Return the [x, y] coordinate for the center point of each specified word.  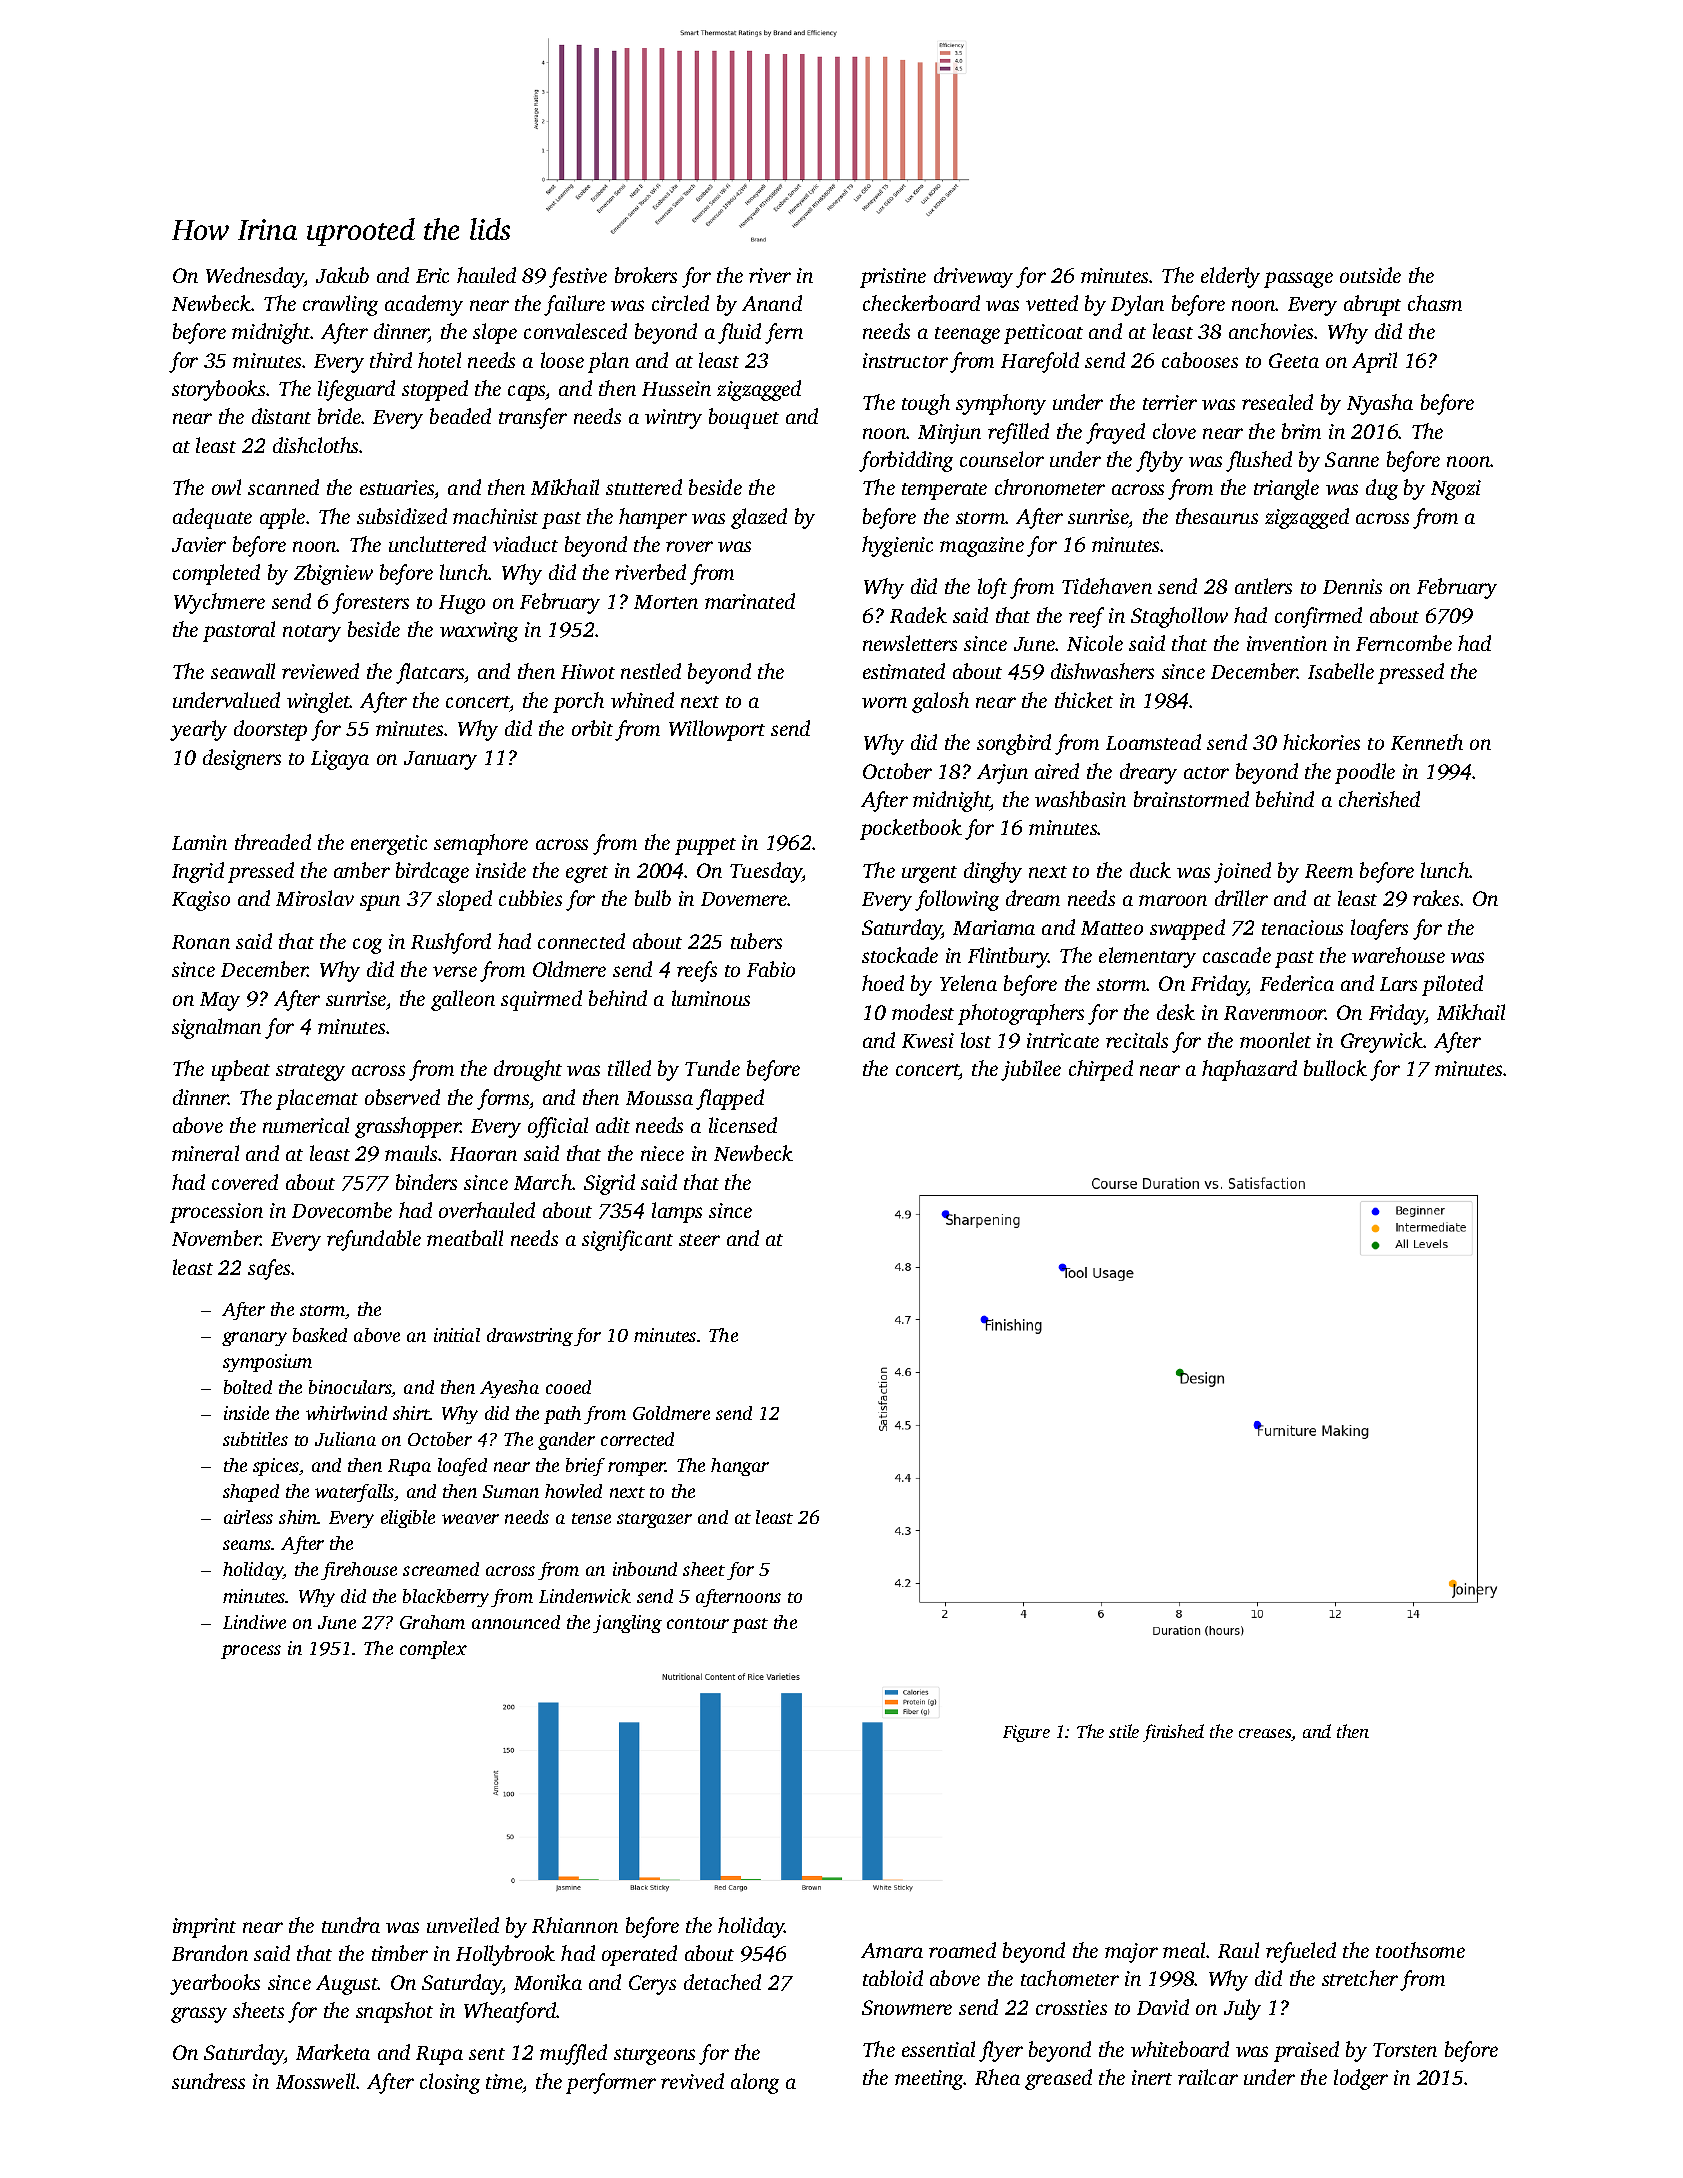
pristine [893, 278]
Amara [892, 1950]
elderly [1230, 277]
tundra [351, 1925]
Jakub [342, 275]
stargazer [654, 1520]
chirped [1101, 1070]
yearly [198, 730]
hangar [740, 1467]
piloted [1452, 985]
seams [247, 1545]
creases [1265, 1733]
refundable [374, 1240]
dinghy [993, 872]
